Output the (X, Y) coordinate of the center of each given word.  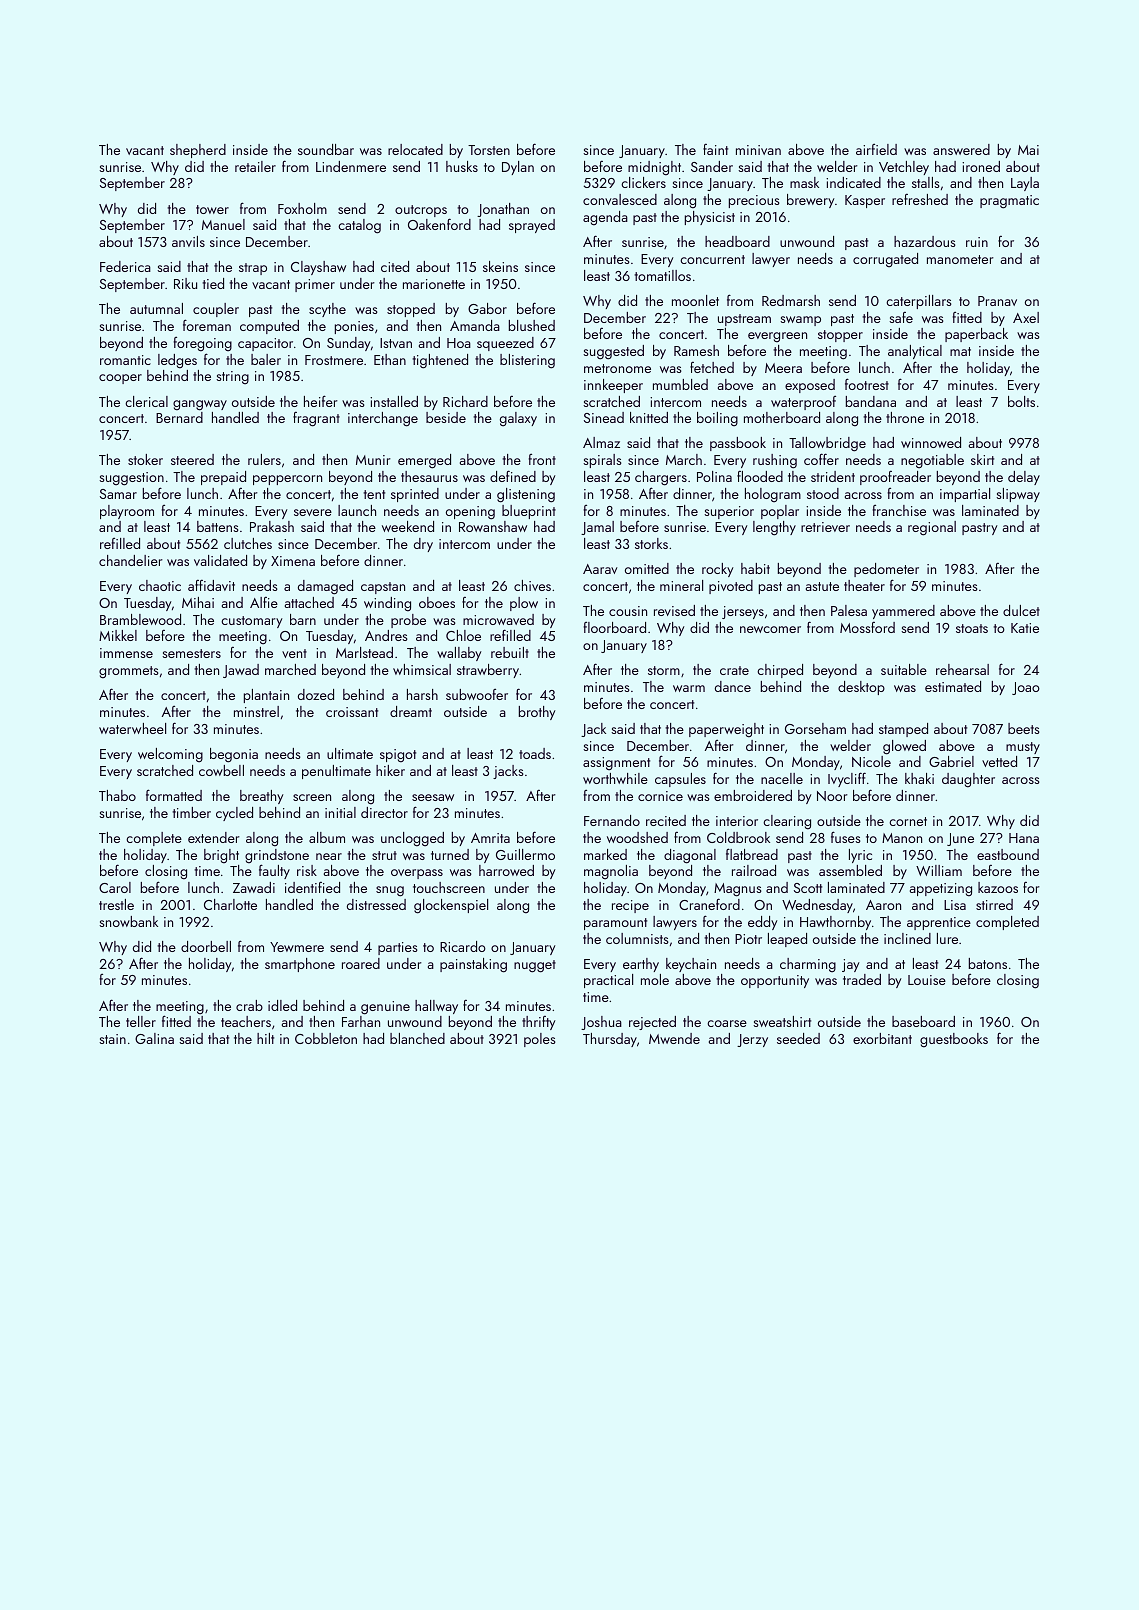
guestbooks (954, 1040)
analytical (915, 352)
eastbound (1008, 854)
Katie (1025, 628)
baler (266, 359)
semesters (191, 653)
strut (384, 855)
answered (961, 149)
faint (715, 149)
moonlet (695, 300)
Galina (154, 1038)
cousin (628, 611)
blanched (417, 1038)
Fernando (612, 820)
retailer (255, 166)
